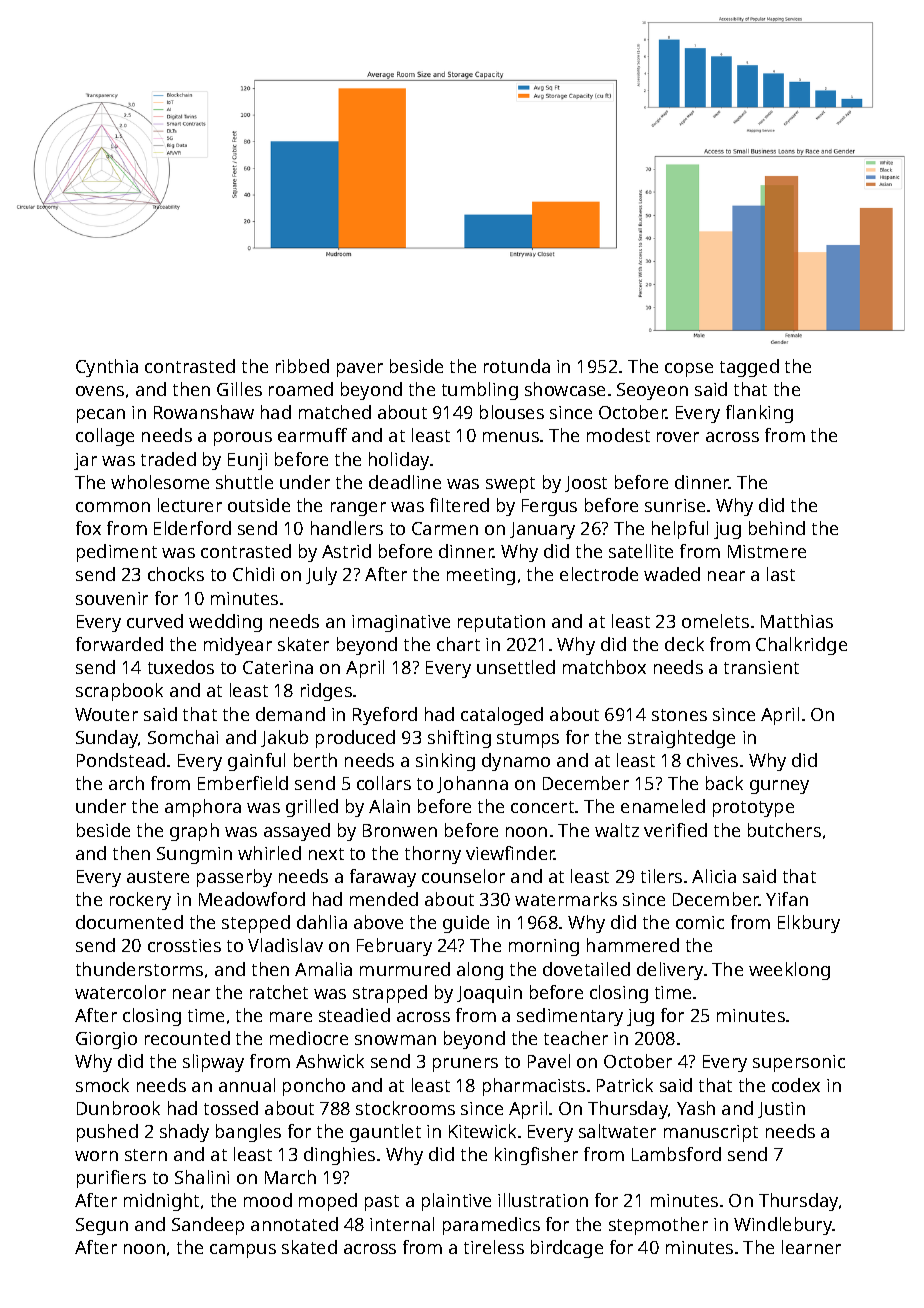 This image has width=924, height=1308. What do you see at coordinates (481, 576) in the image?
I see `meeting` at bounding box center [481, 576].
